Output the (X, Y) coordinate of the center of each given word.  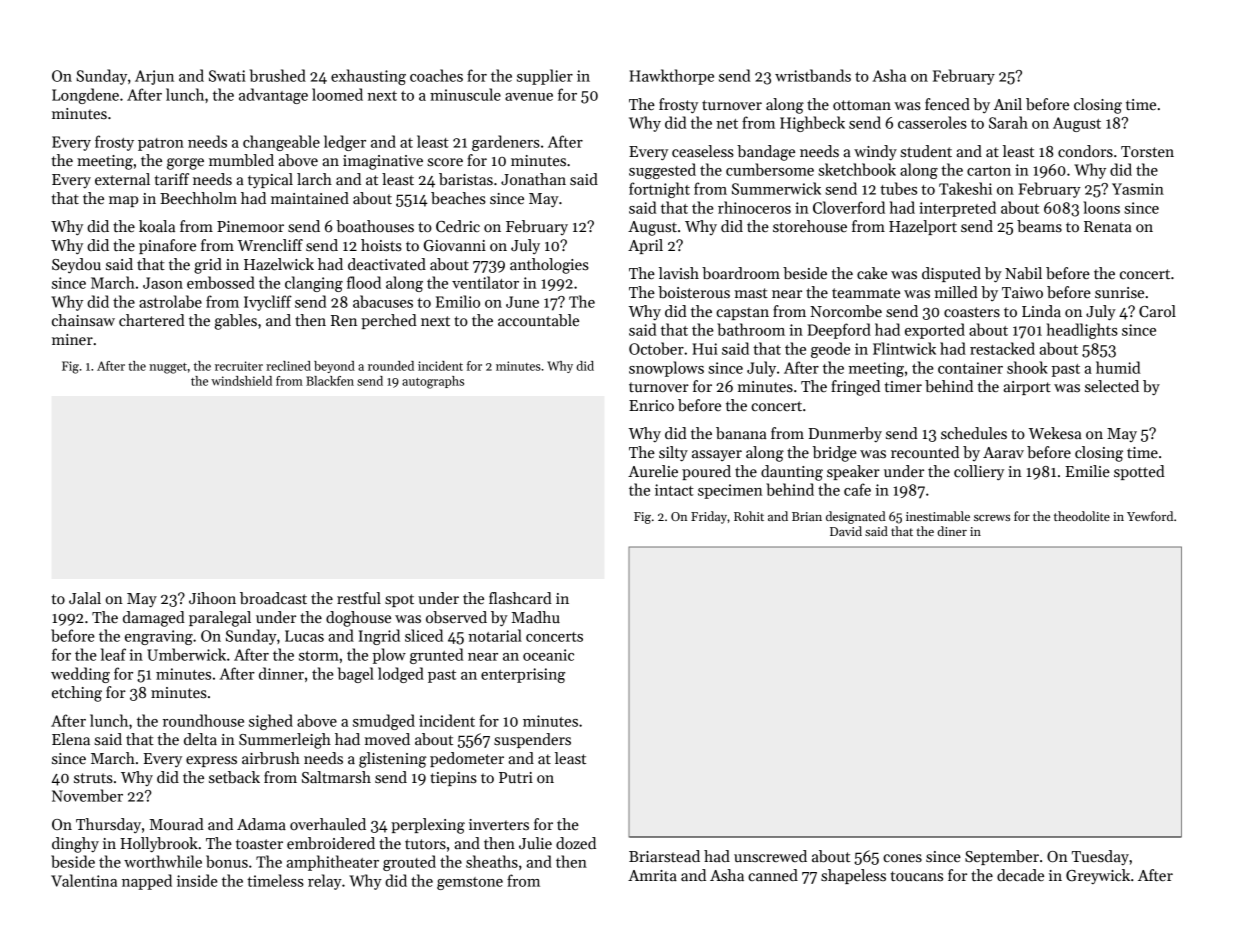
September (1002, 857)
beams (1039, 226)
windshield (241, 381)
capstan (742, 313)
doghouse (358, 619)
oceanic (548, 655)
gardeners (506, 143)
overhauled (328, 824)
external (122, 179)
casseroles (932, 122)
